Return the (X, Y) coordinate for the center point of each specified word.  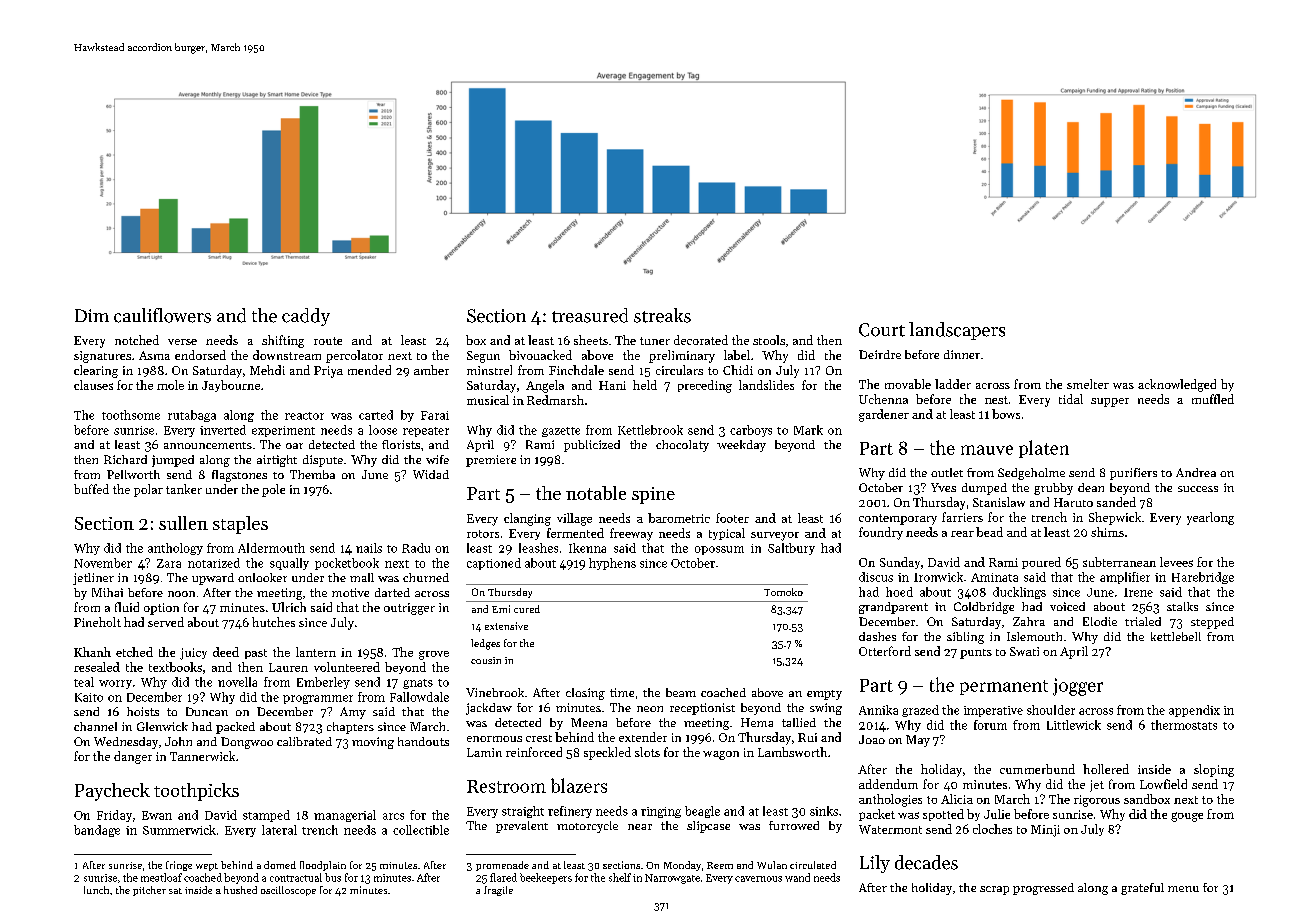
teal (84, 682)
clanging (527, 519)
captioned (494, 564)
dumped (984, 489)
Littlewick (1074, 725)
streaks (662, 315)
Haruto (1073, 502)
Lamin (484, 752)
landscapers (957, 331)
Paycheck (112, 792)
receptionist (702, 709)
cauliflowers (162, 315)
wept (207, 867)
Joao (872, 739)
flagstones (239, 476)
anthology (175, 549)
